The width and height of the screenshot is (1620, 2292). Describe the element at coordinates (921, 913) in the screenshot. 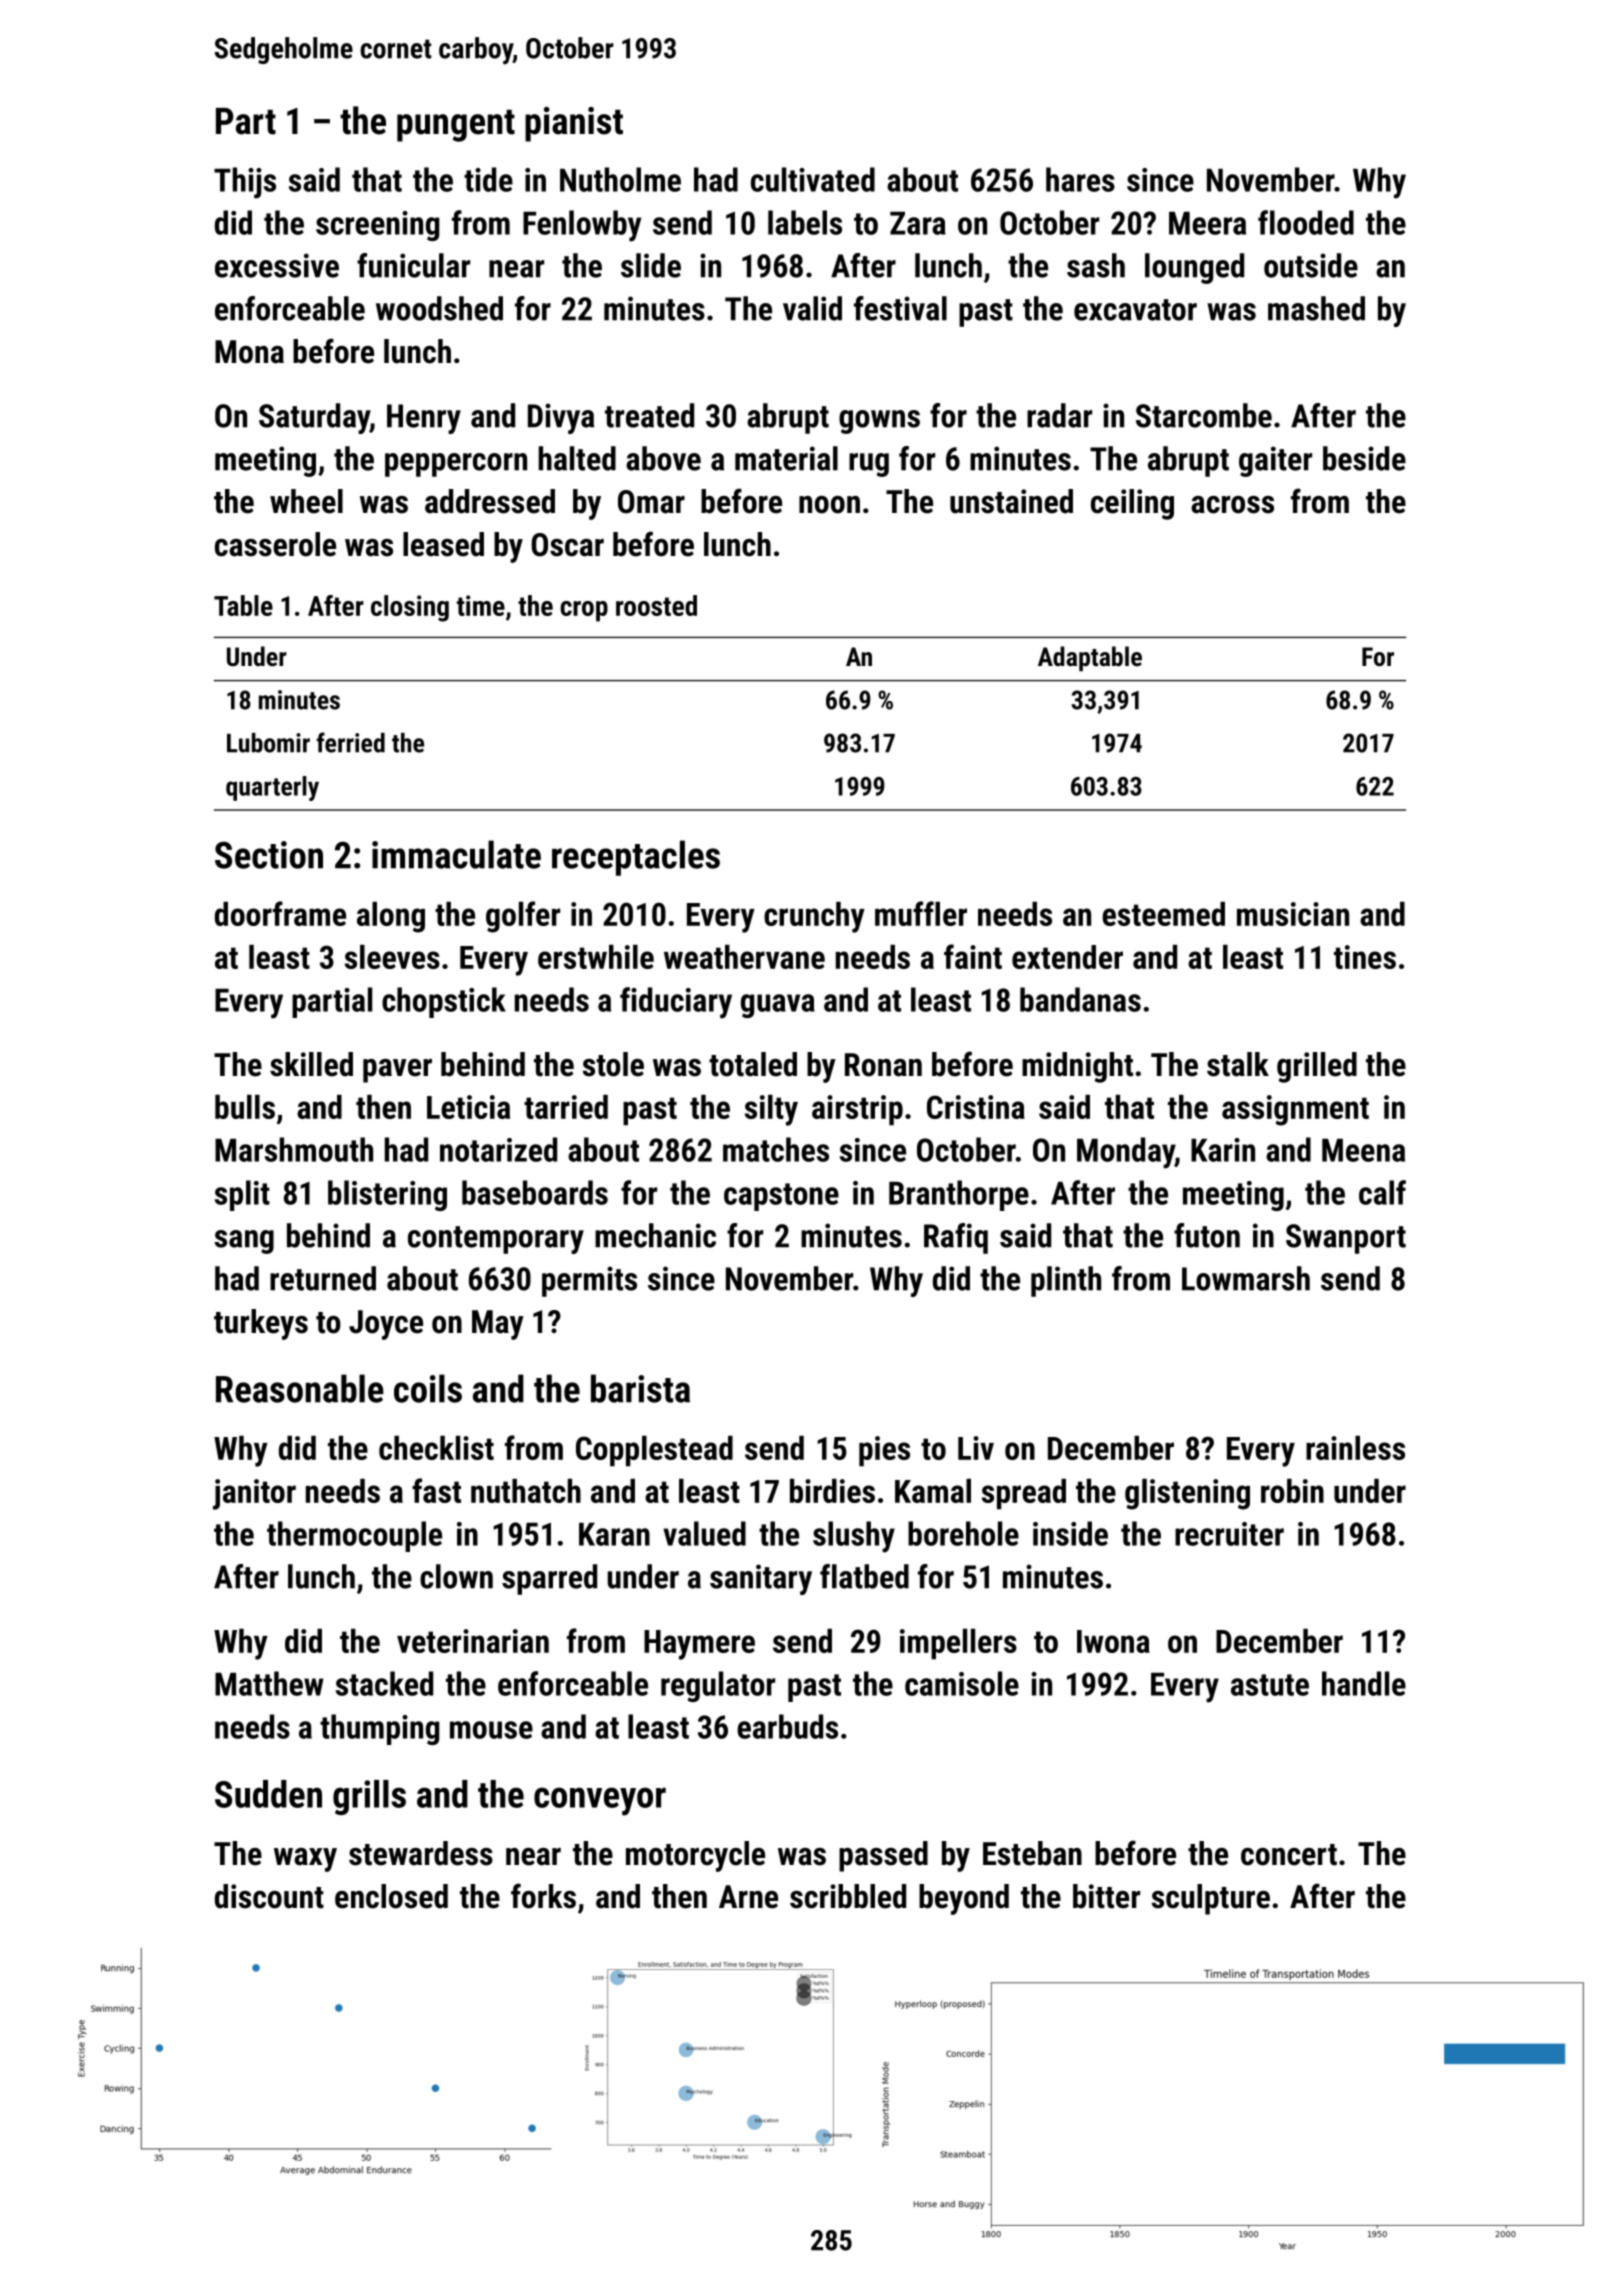

I see `muffler` at that location.
